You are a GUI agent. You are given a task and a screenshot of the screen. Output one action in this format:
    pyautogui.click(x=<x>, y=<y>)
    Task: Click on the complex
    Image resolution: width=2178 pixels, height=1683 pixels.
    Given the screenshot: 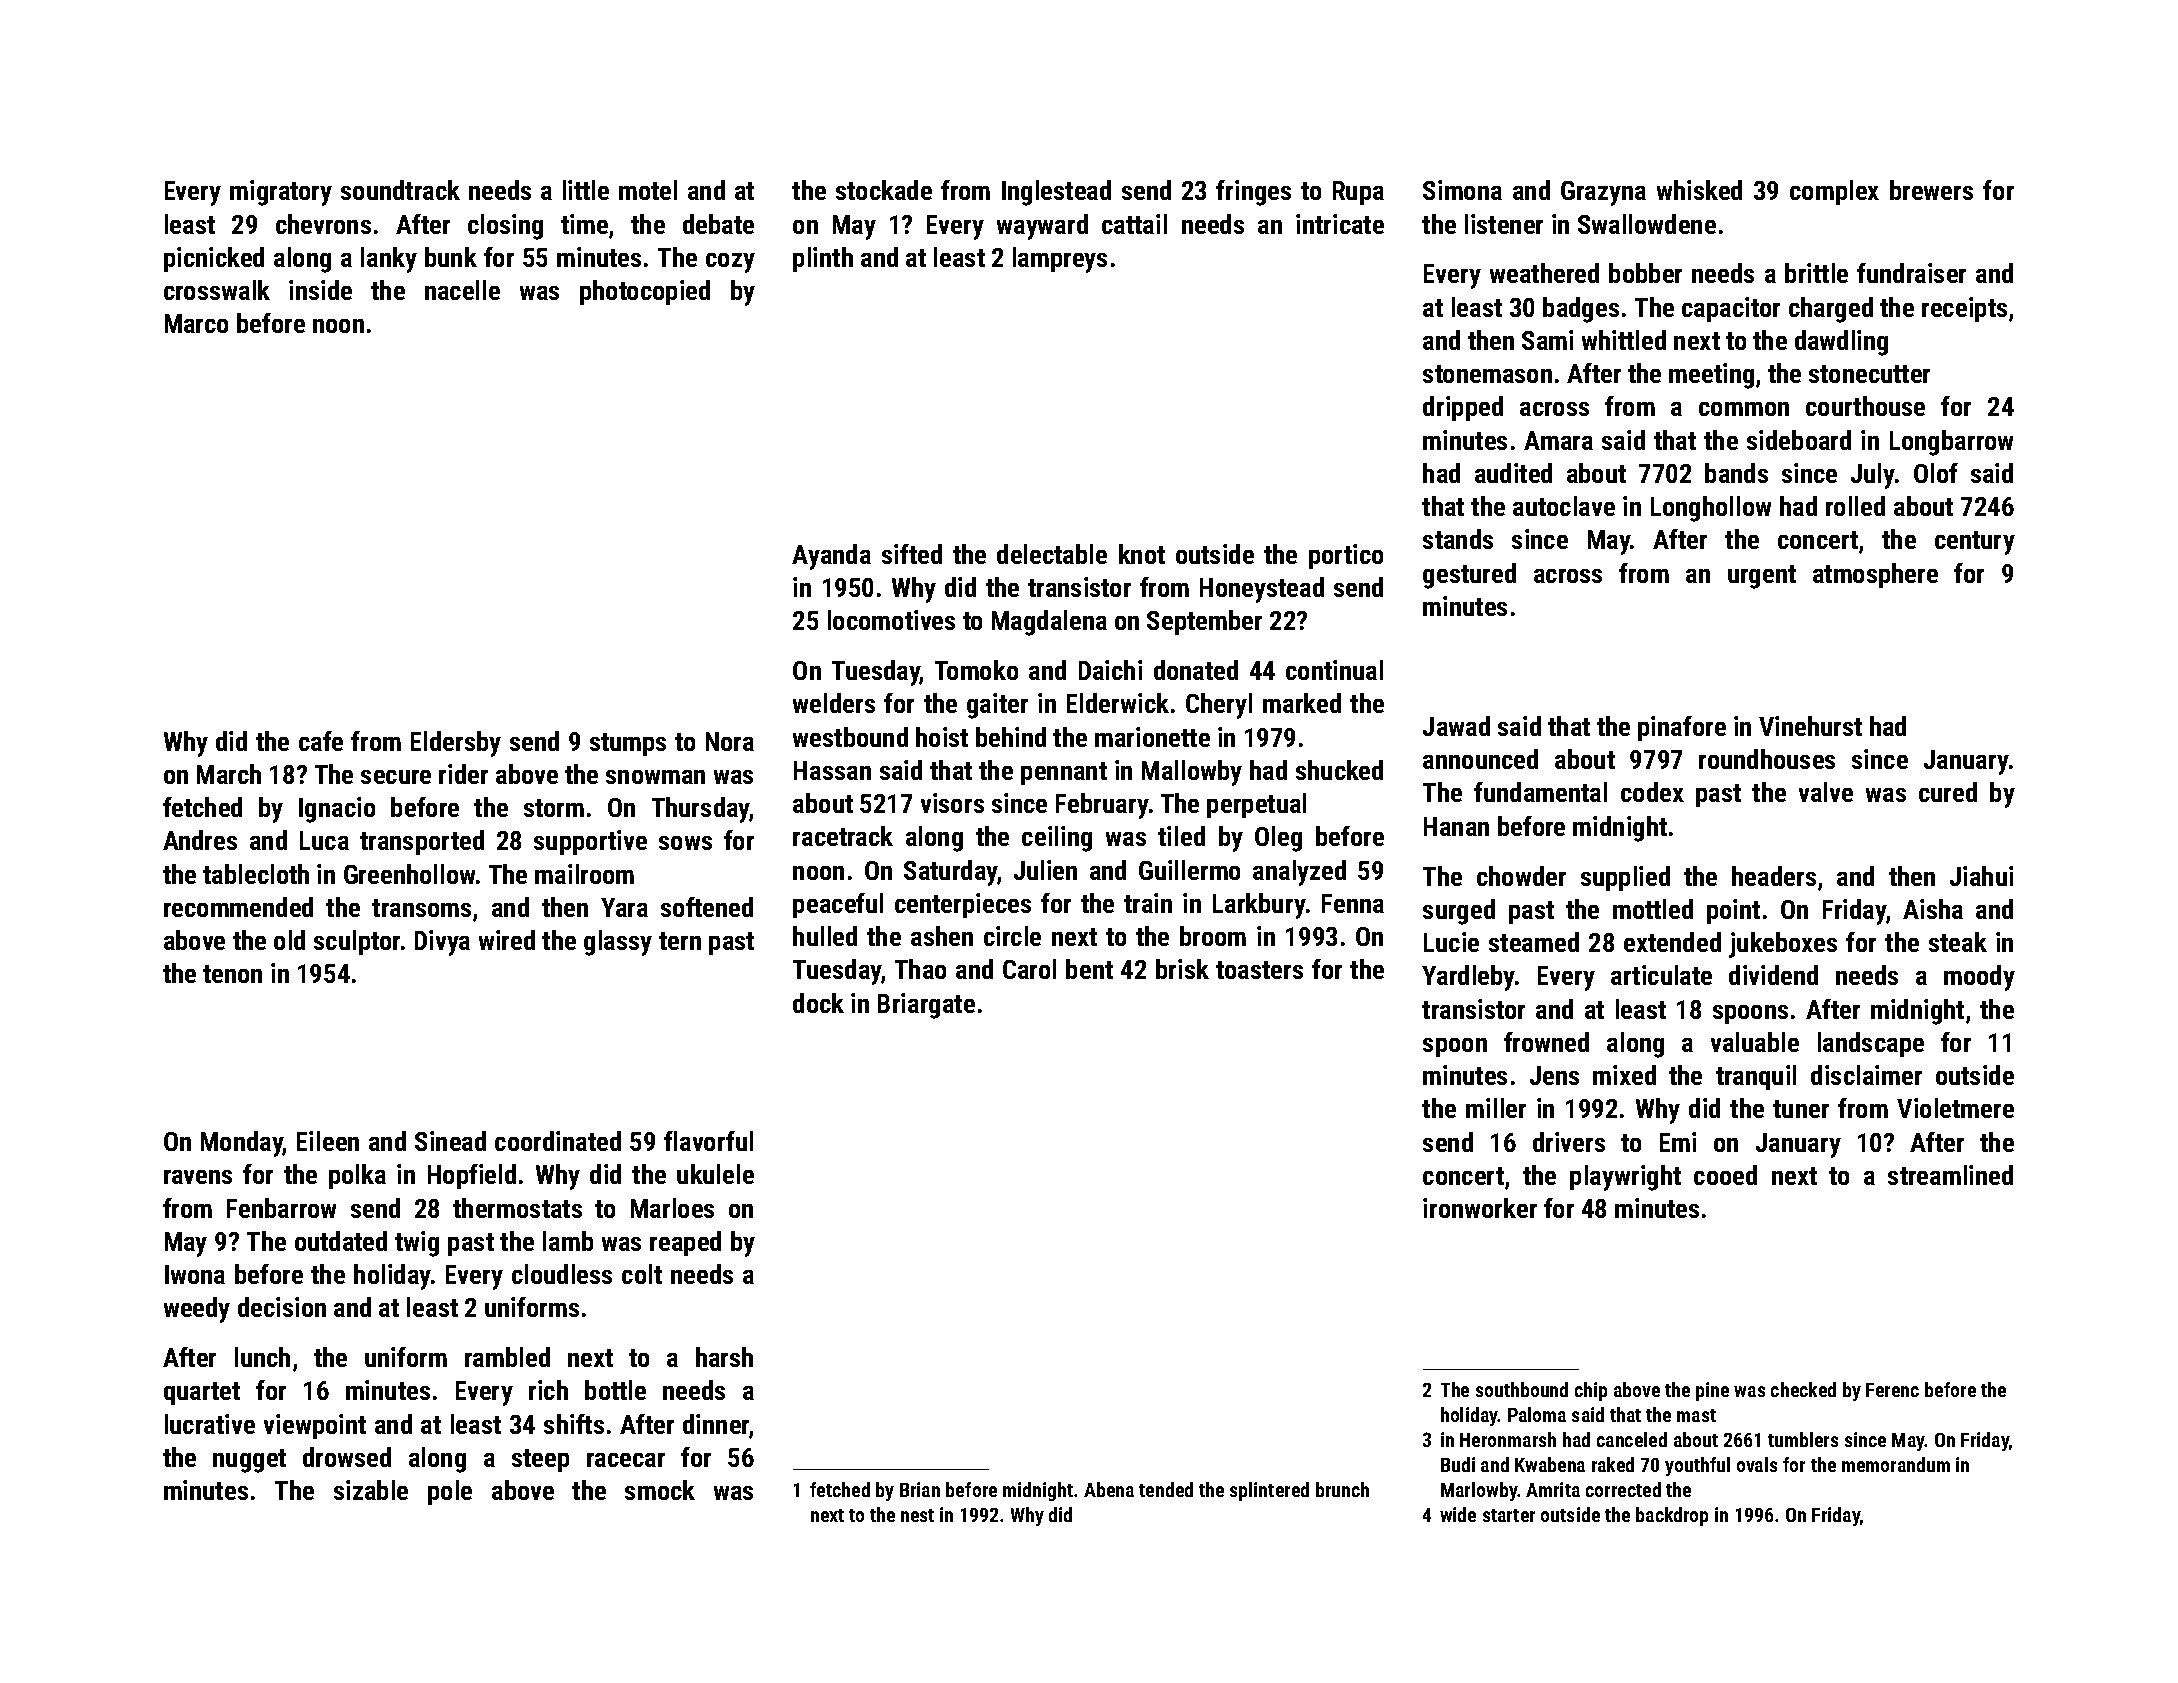 What is the action you would take?
    pyautogui.click(x=1834, y=192)
